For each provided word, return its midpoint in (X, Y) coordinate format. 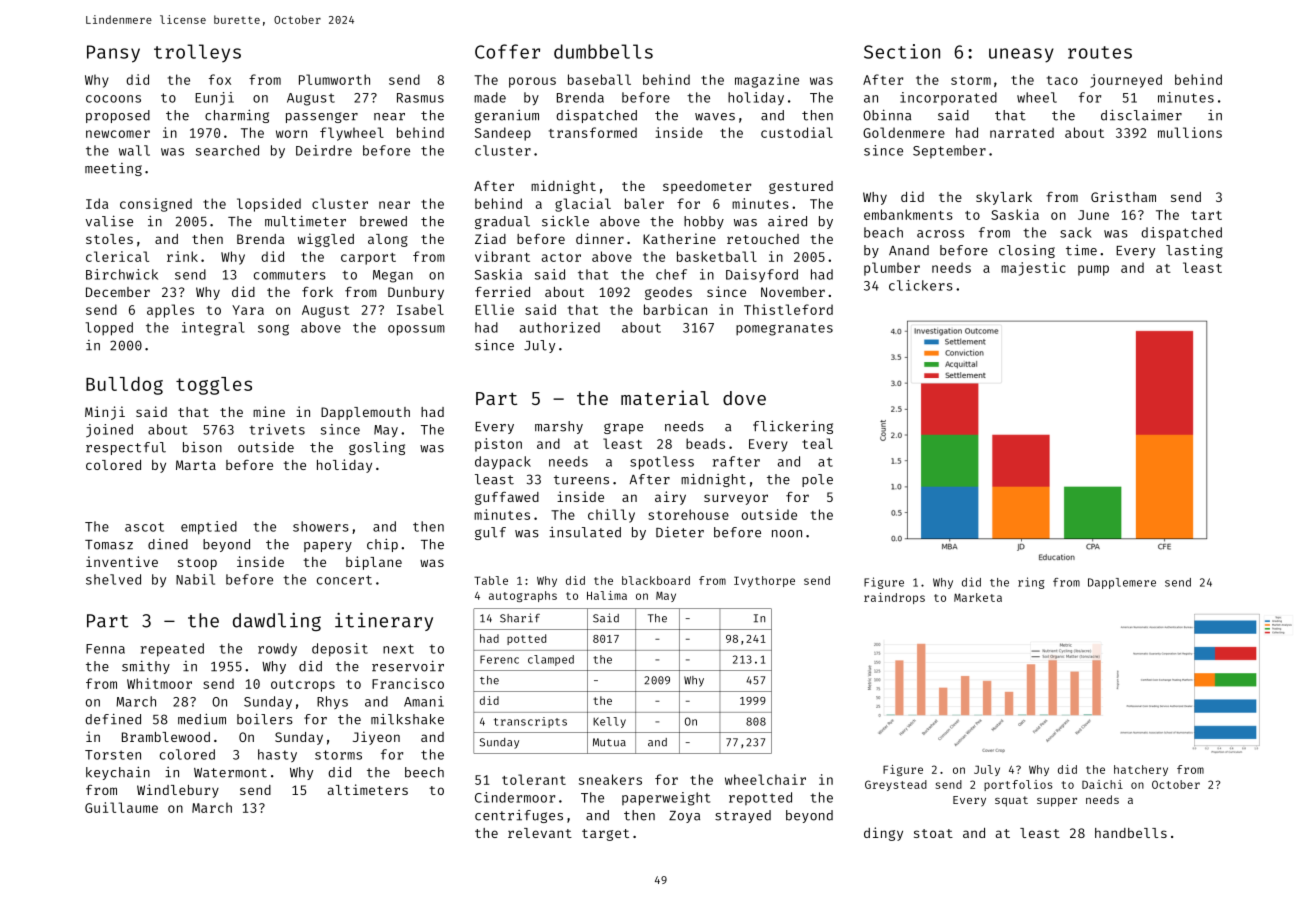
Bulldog (124, 386)
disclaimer (1141, 115)
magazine (767, 81)
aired (787, 221)
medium (202, 719)
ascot (144, 527)
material (665, 397)
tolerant (534, 779)
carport (368, 259)
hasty (277, 755)
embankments (908, 214)
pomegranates (784, 329)
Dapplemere (1122, 583)
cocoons (113, 99)
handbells (1131, 833)
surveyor (736, 499)
